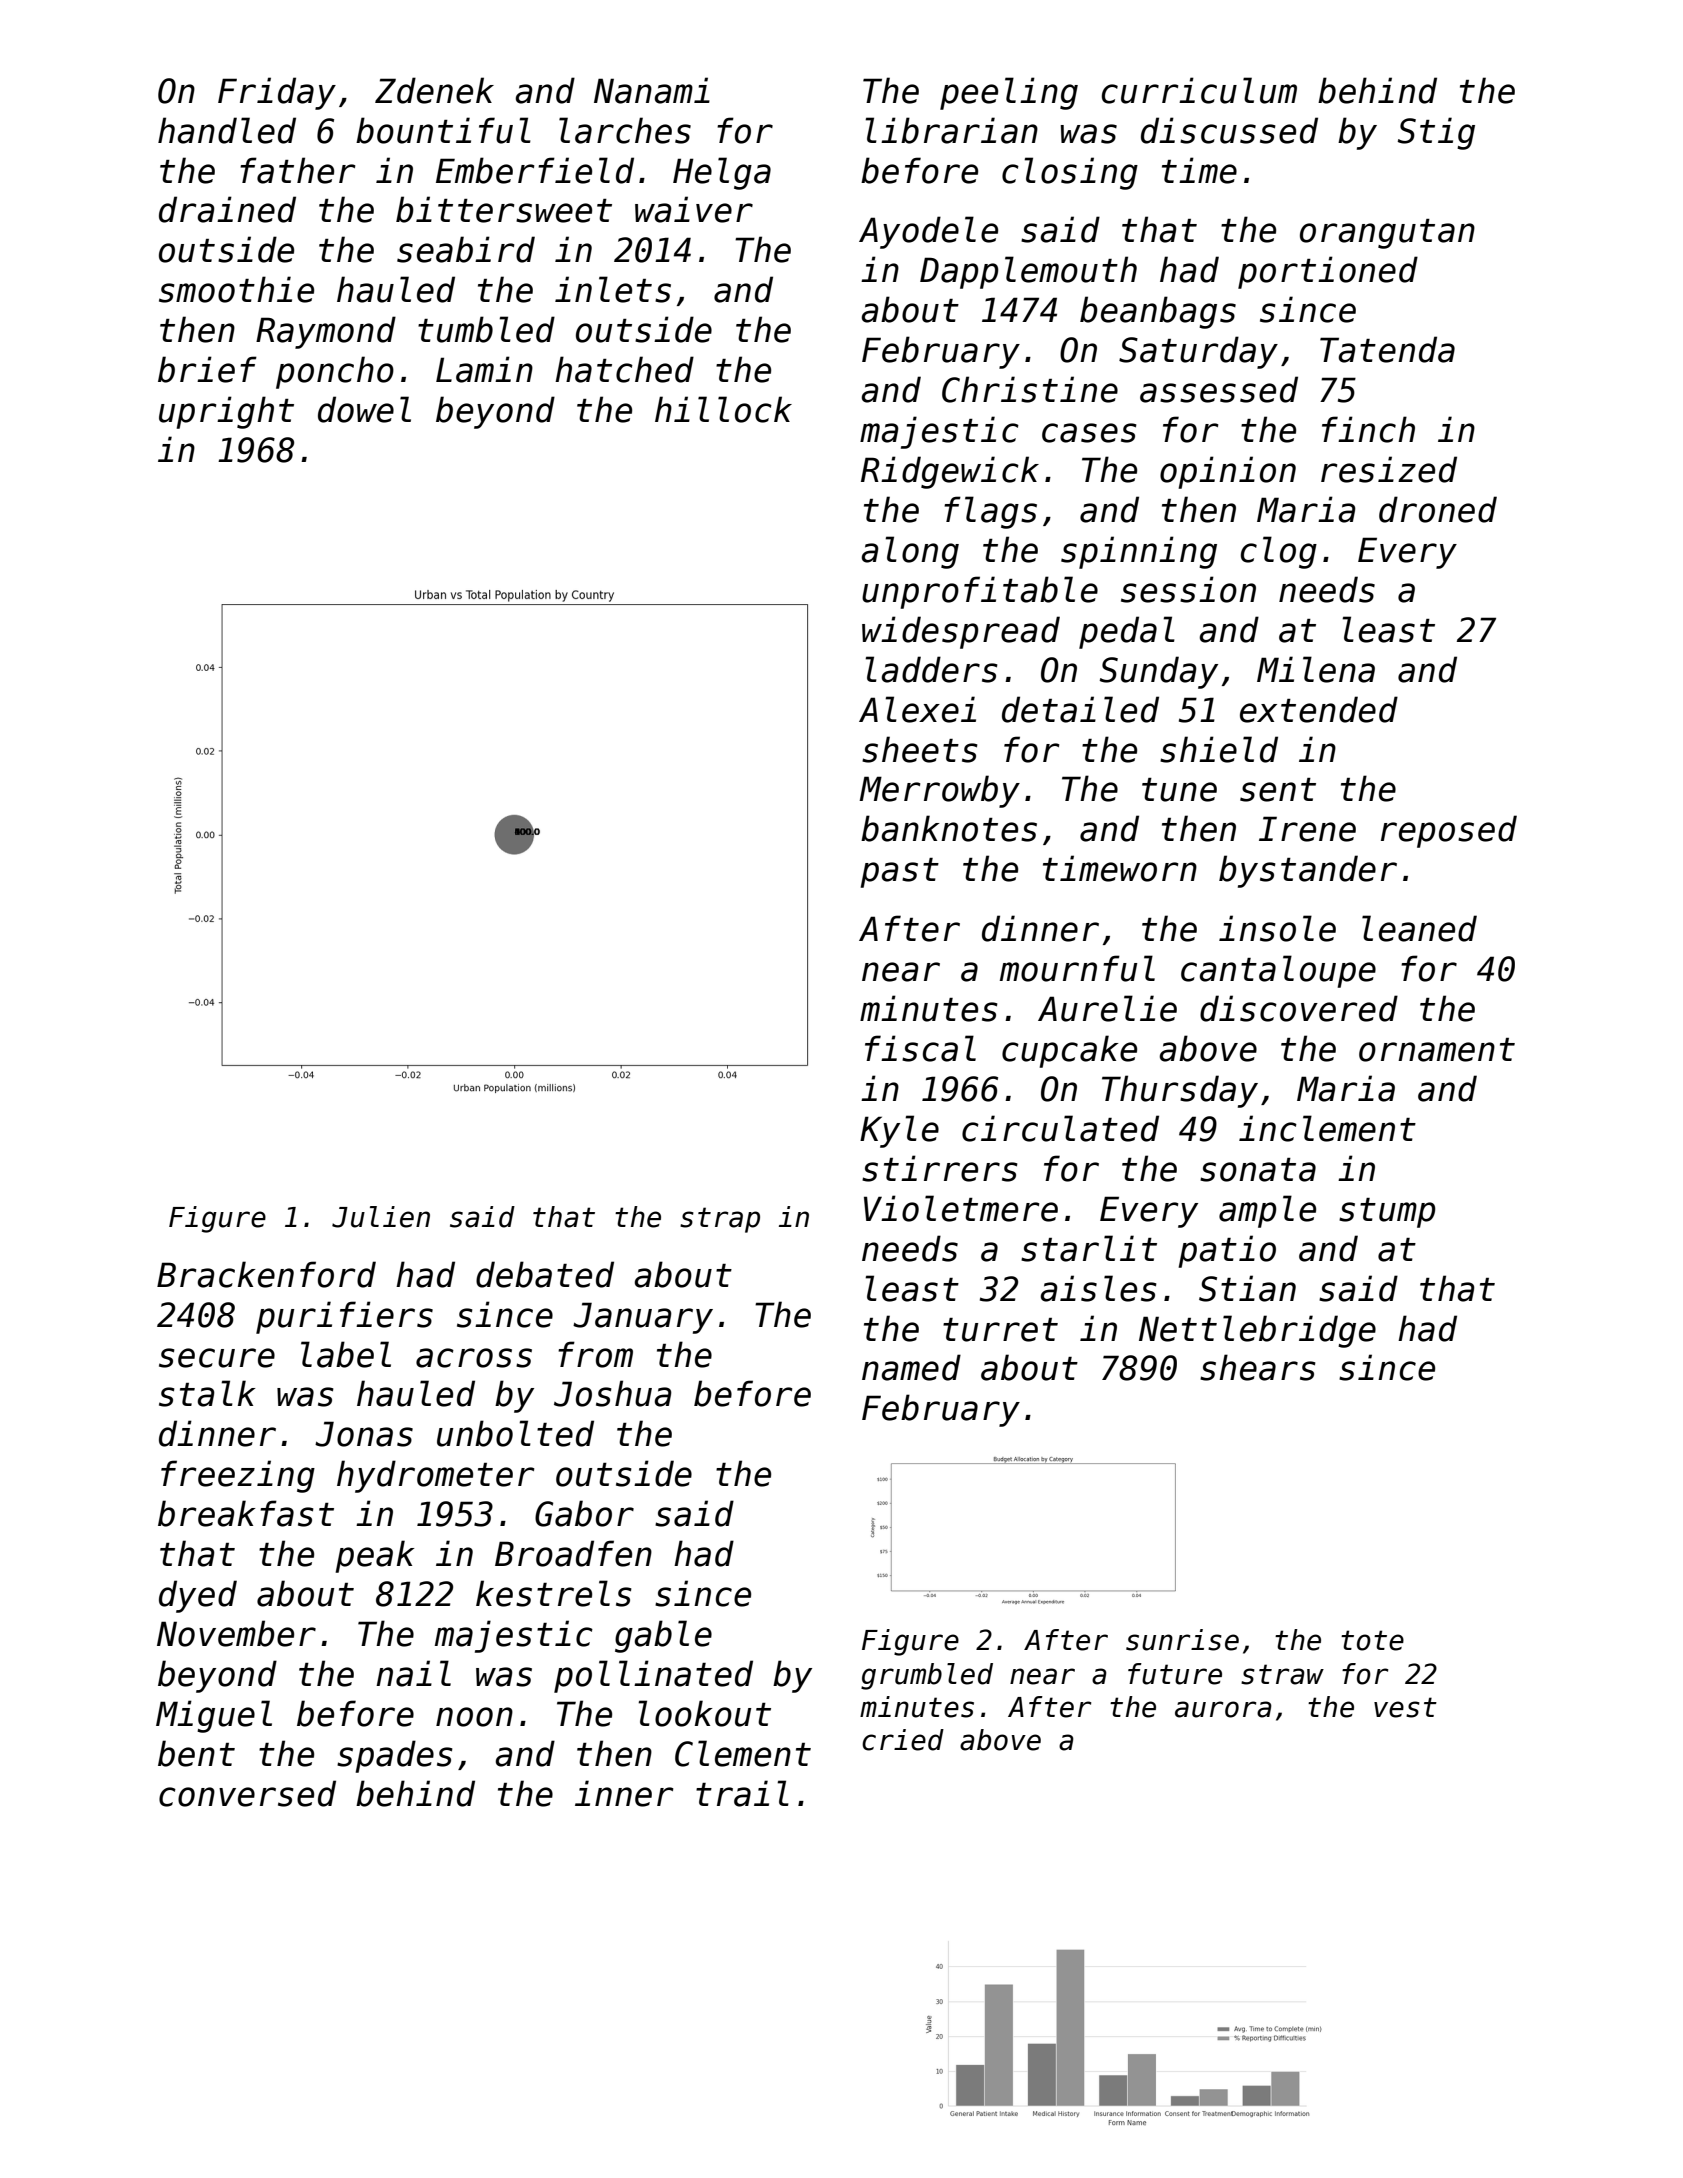 This document has width=1683, height=2178. I want to click on Brackenford, so click(266, 1274).
